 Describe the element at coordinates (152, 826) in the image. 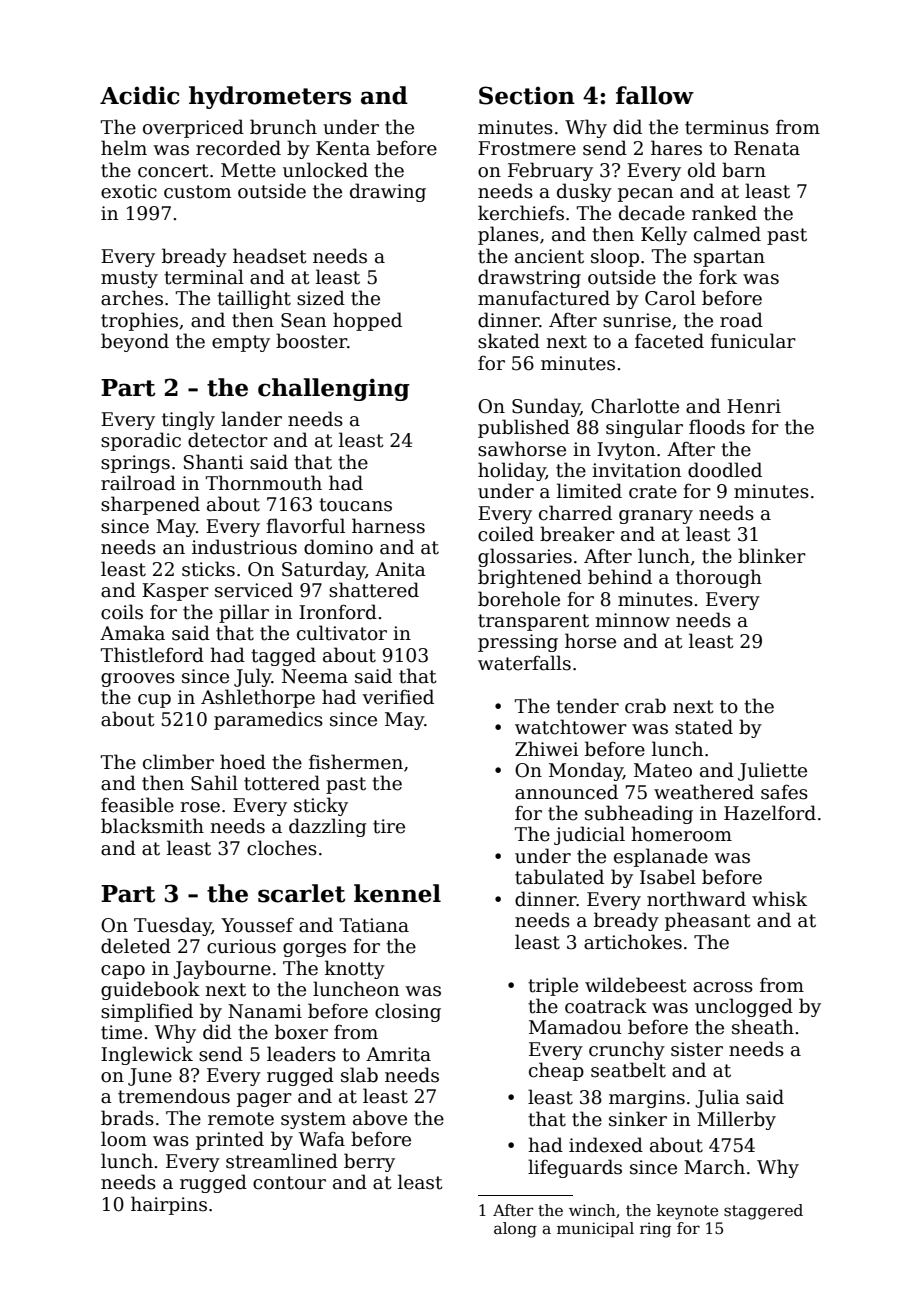

I see `blacksmith` at that location.
